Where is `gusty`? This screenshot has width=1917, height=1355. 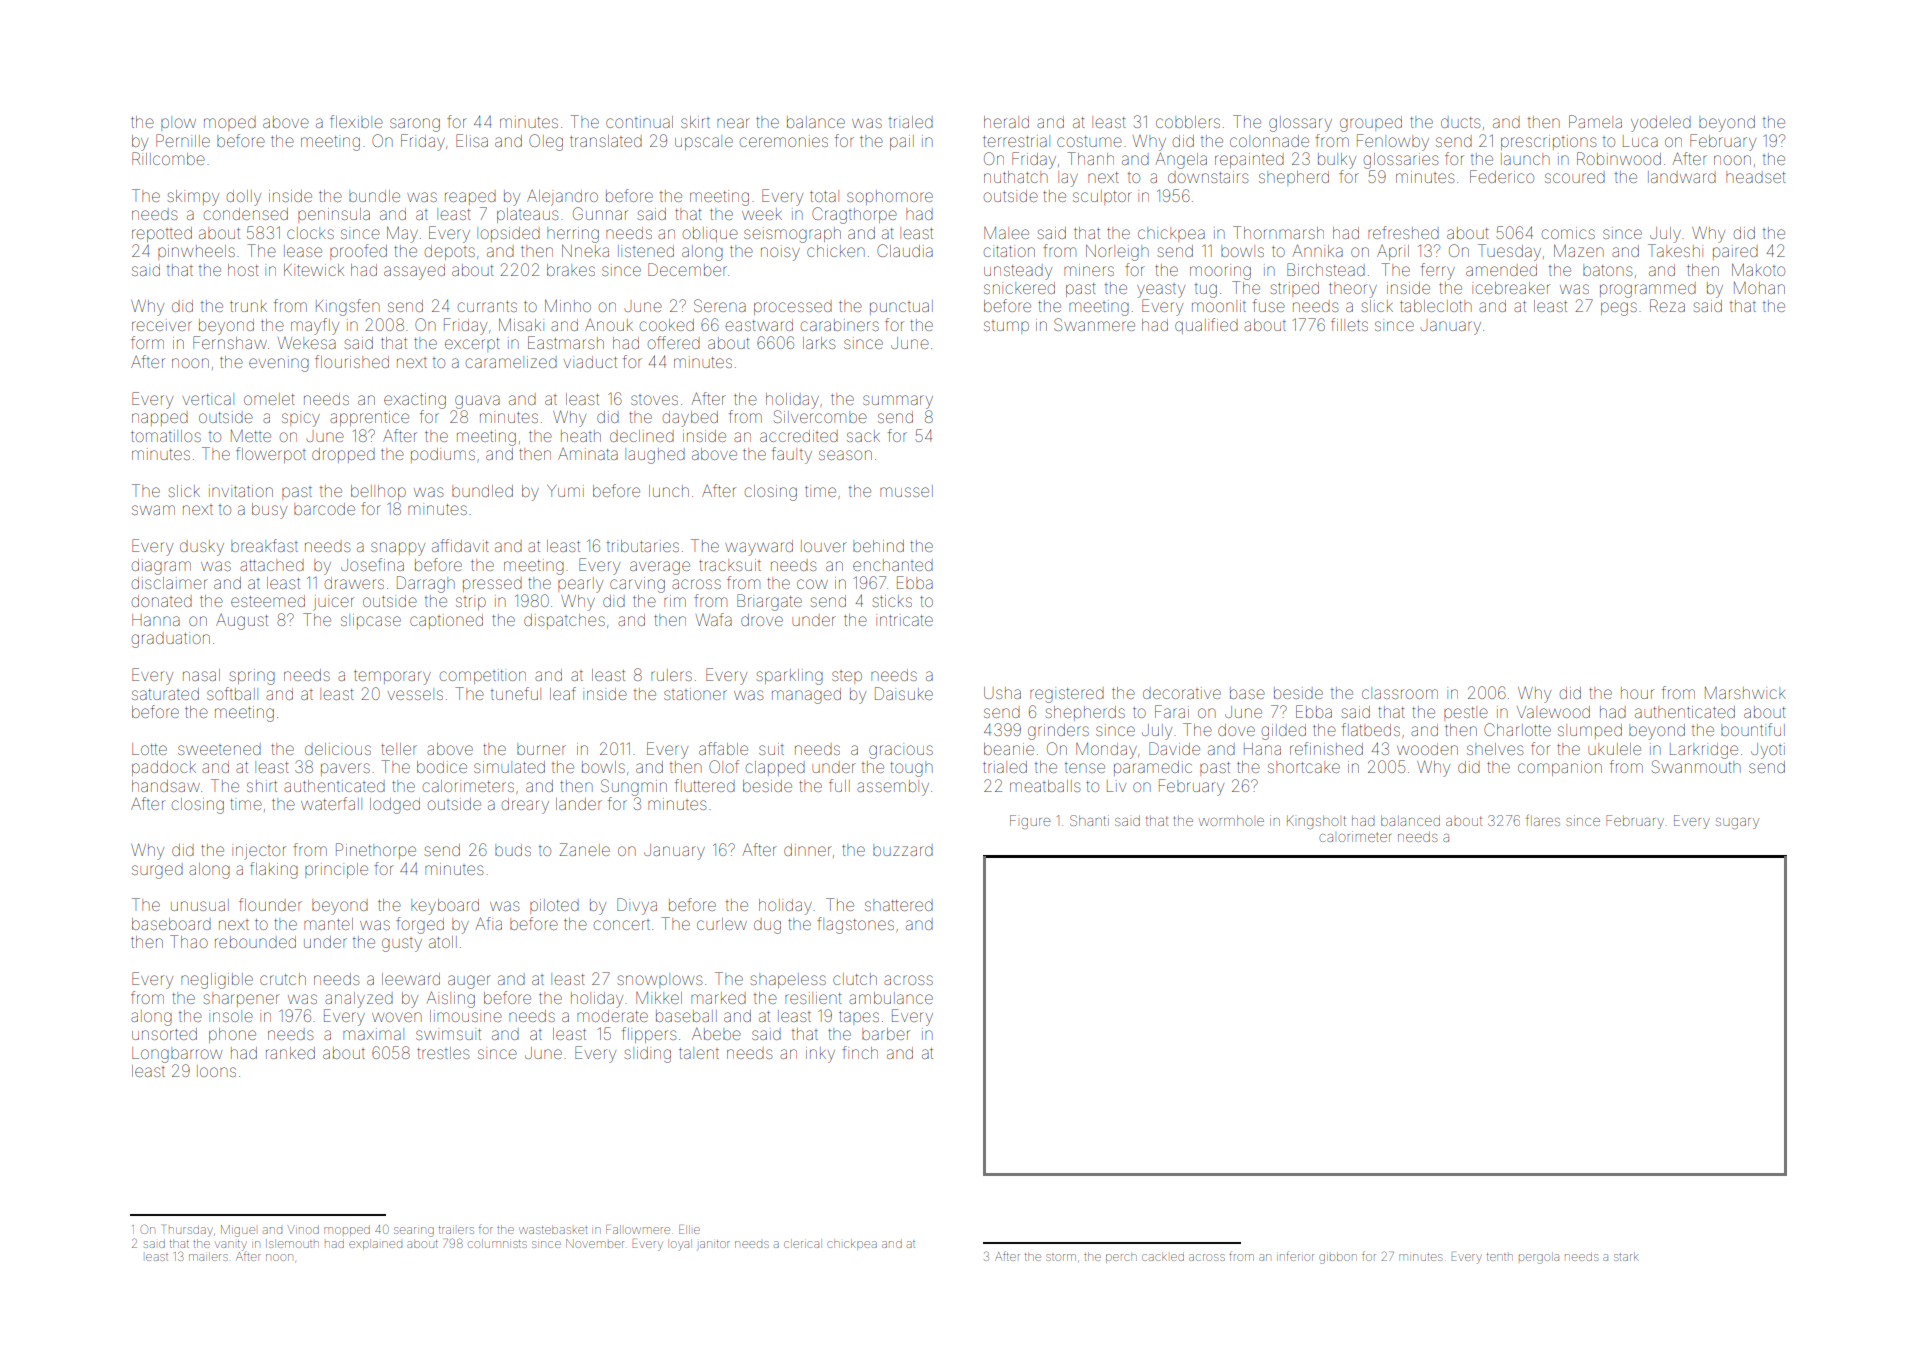 gusty is located at coordinates (402, 945).
